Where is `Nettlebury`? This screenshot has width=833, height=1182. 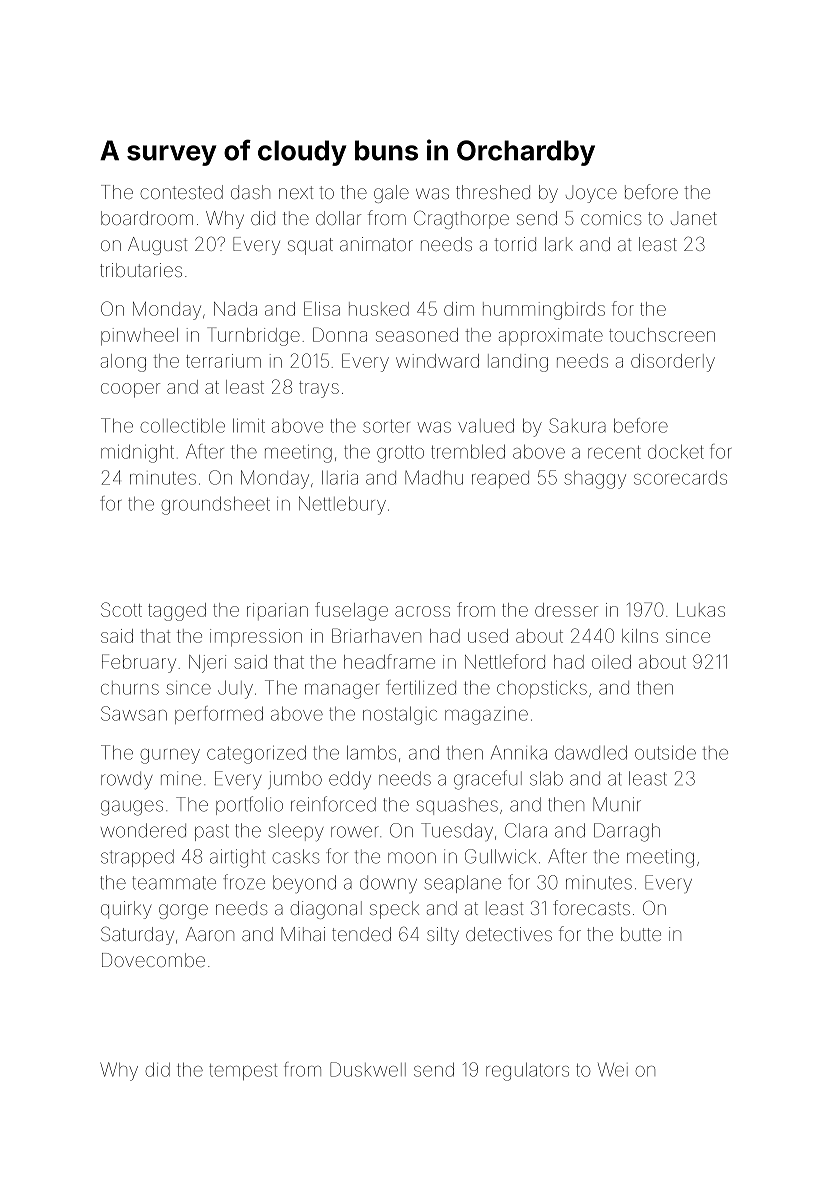 Nettlebury is located at coordinates (342, 505).
